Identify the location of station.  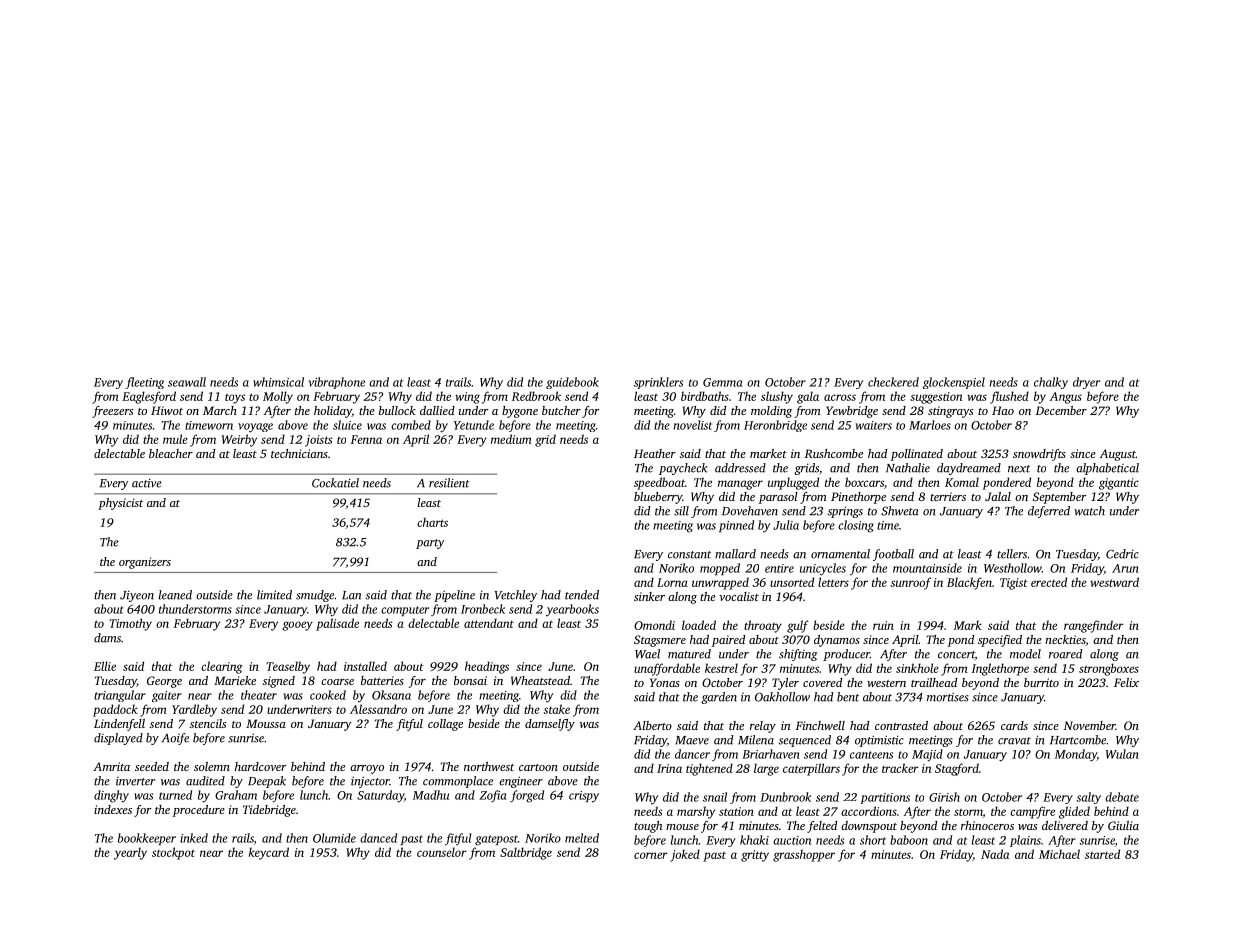
(736, 811).
